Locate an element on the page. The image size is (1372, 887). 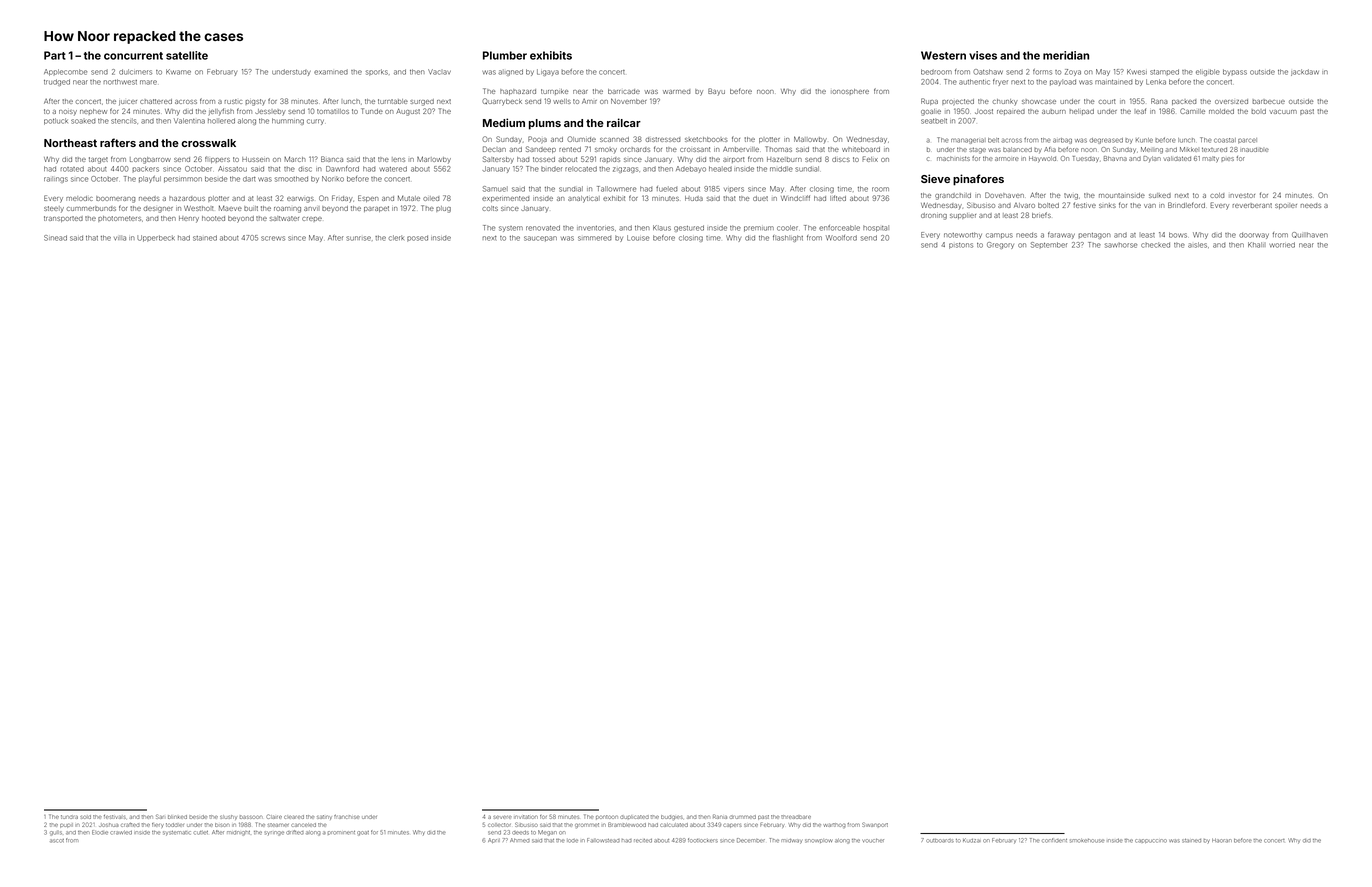
threadbare is located at coordinates (796, 817).
